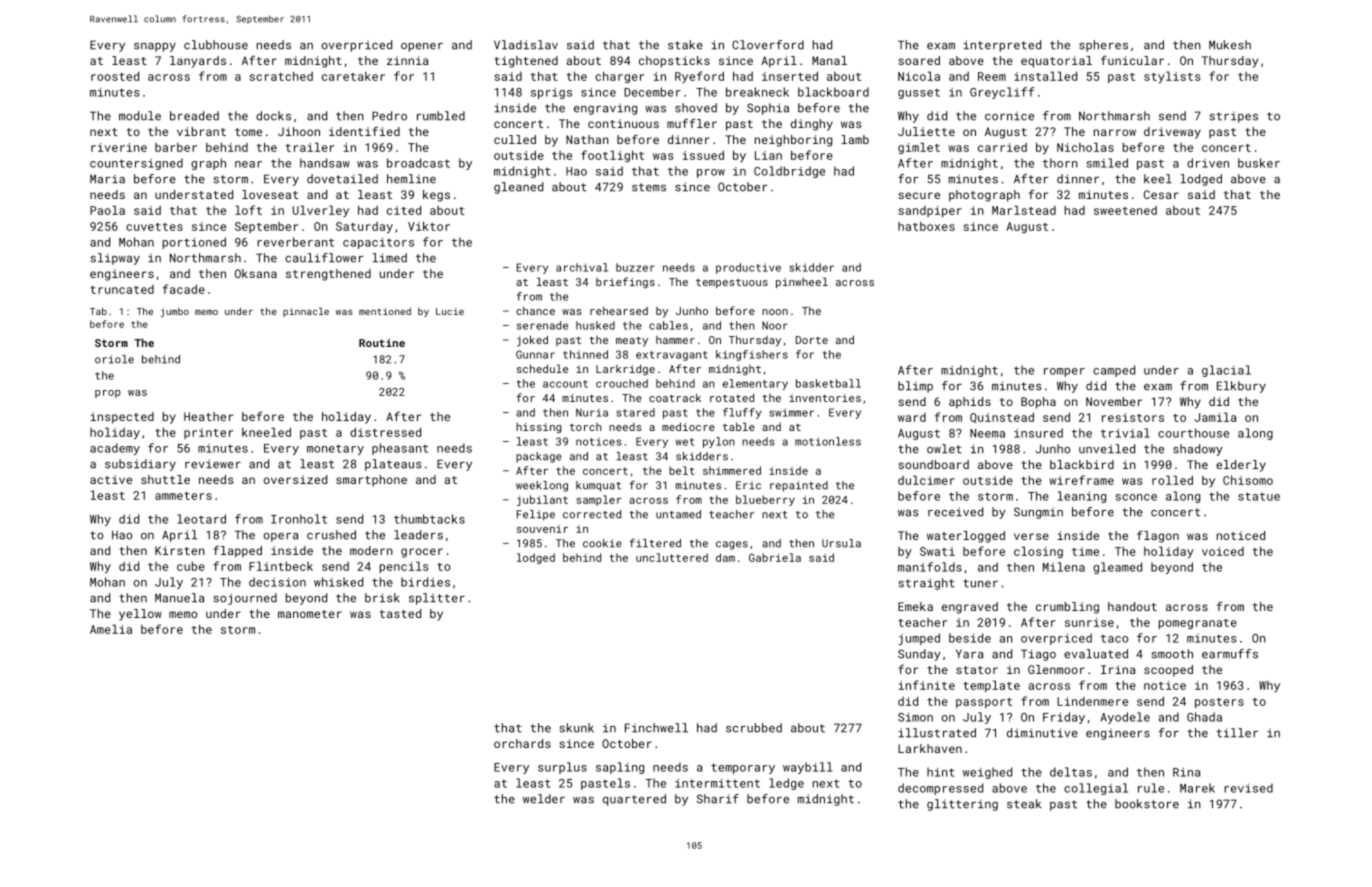 This image has width=1372, height=887. I want to click on busker, so click(1259, 163).
